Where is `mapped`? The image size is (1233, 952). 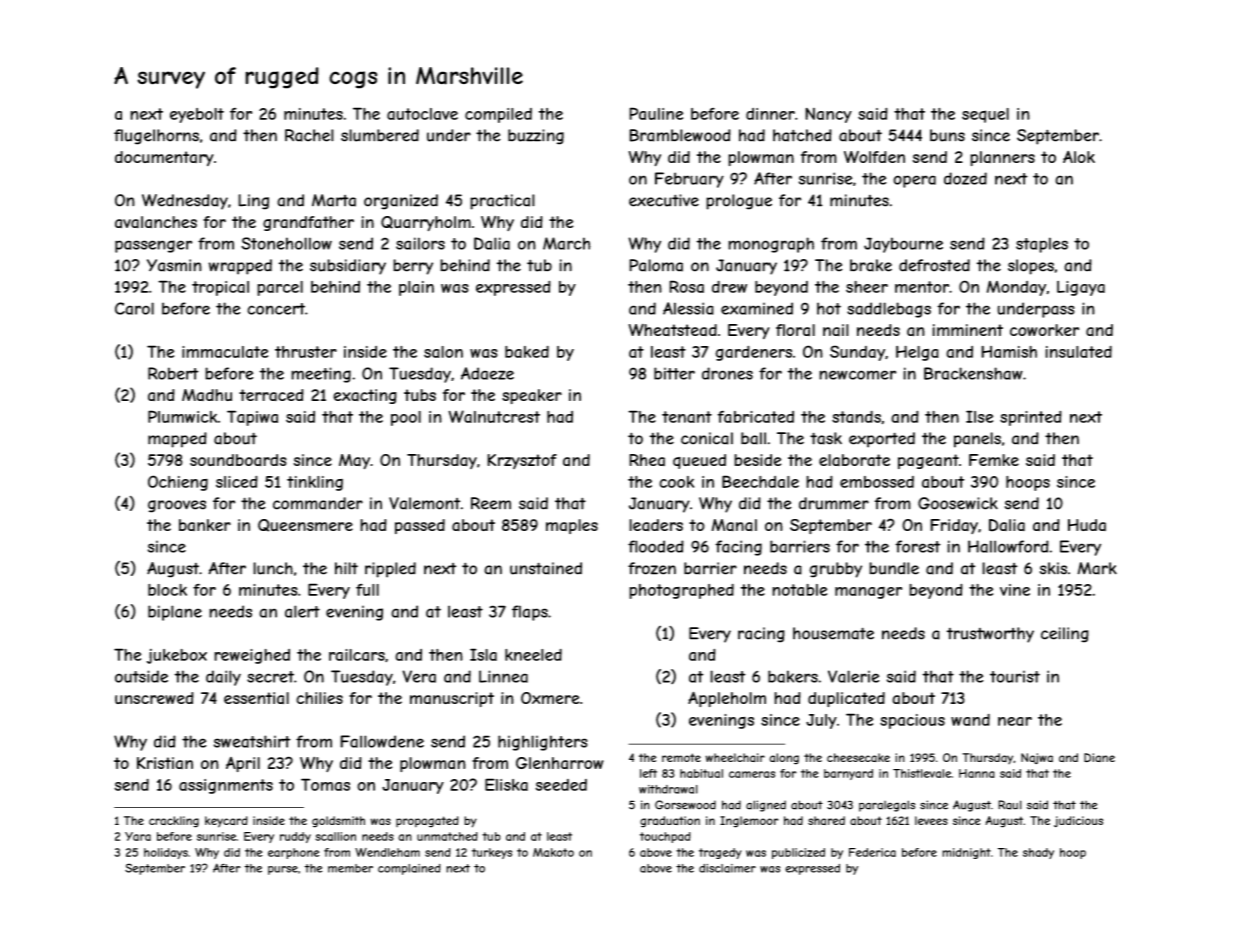 mapped is located at coordinates (177, 440).
